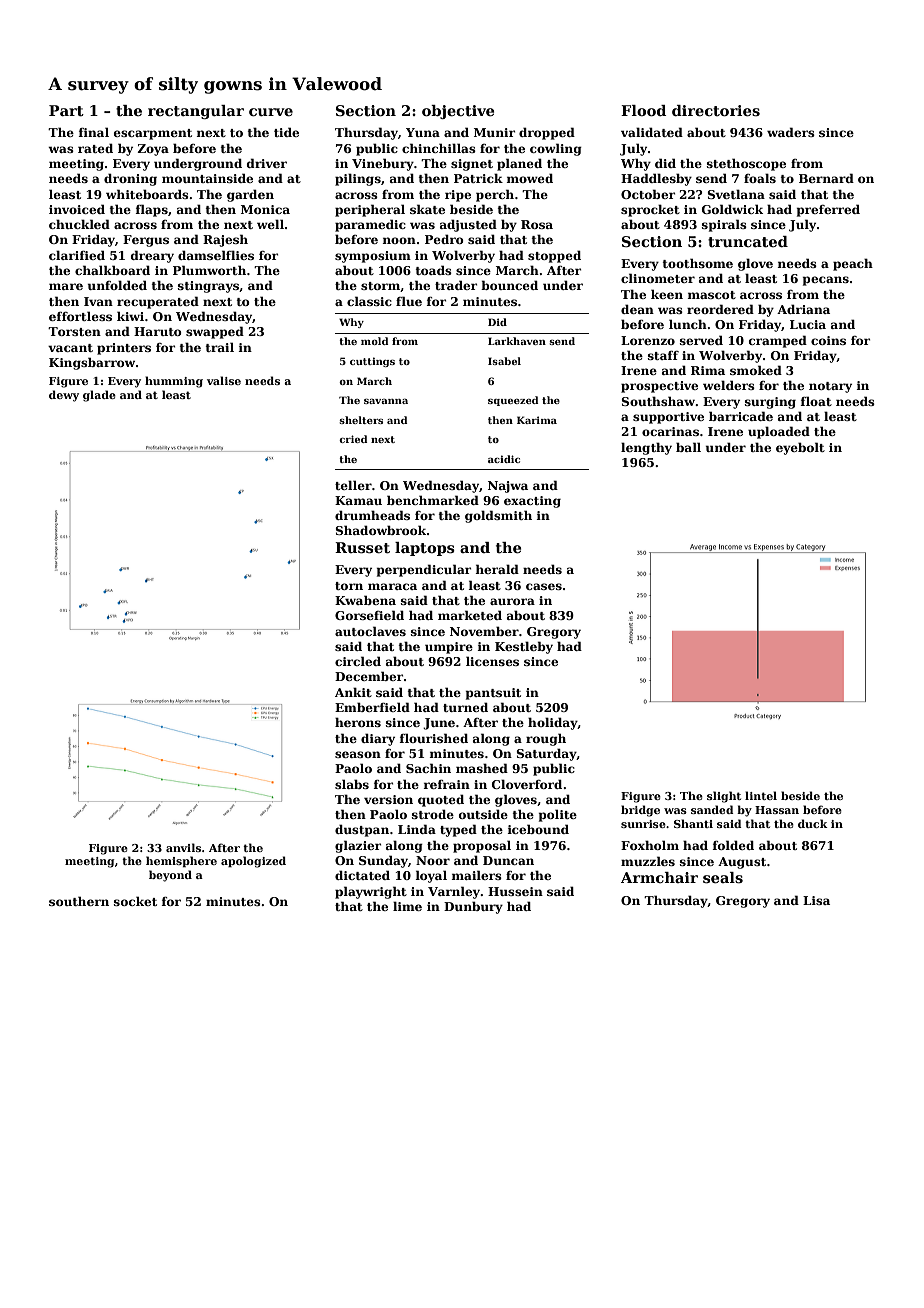 The image size is (924, 1308). I want to click on Vinebury, so click(383, 164).
